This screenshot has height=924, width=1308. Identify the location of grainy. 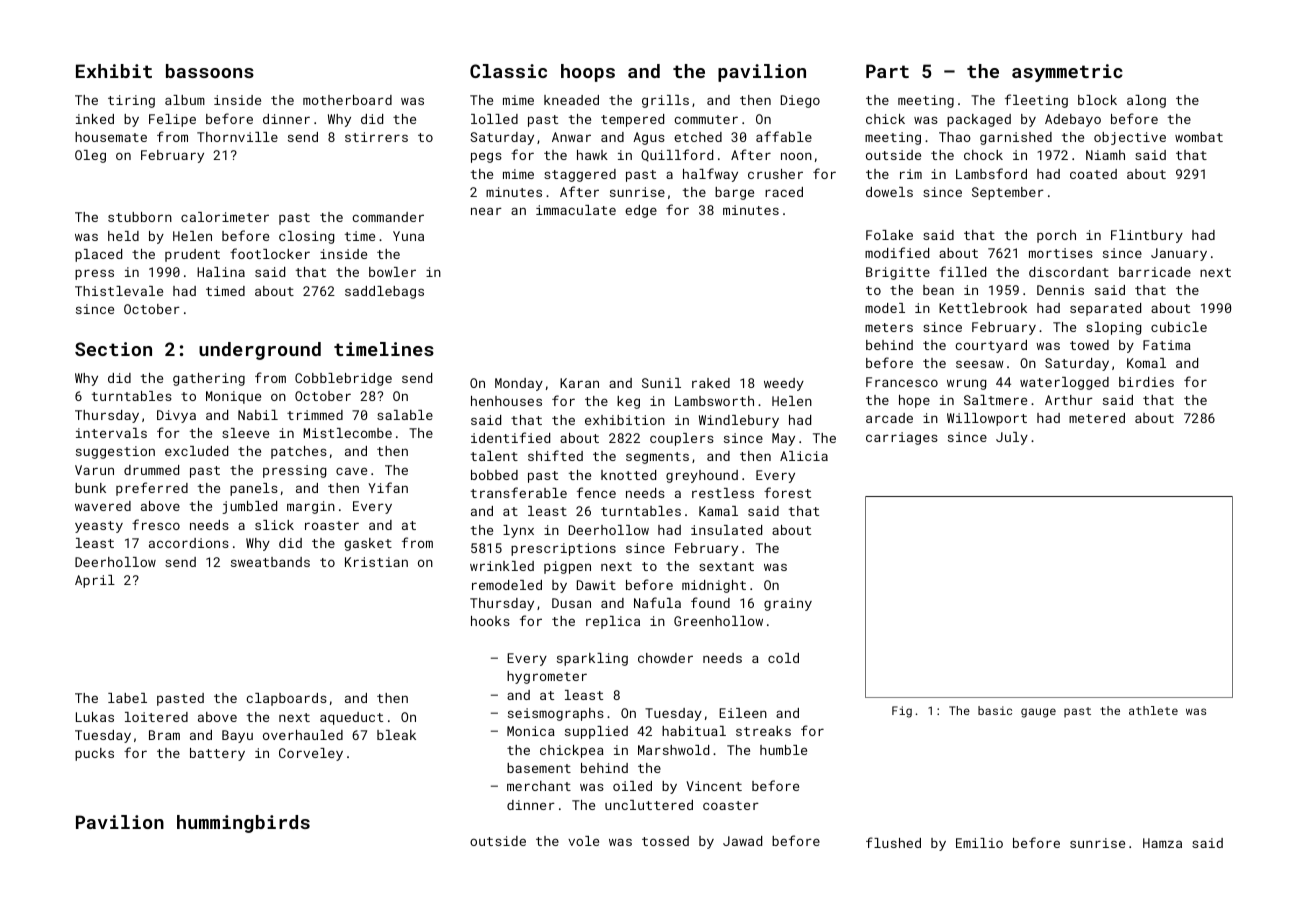
(788, 604).
